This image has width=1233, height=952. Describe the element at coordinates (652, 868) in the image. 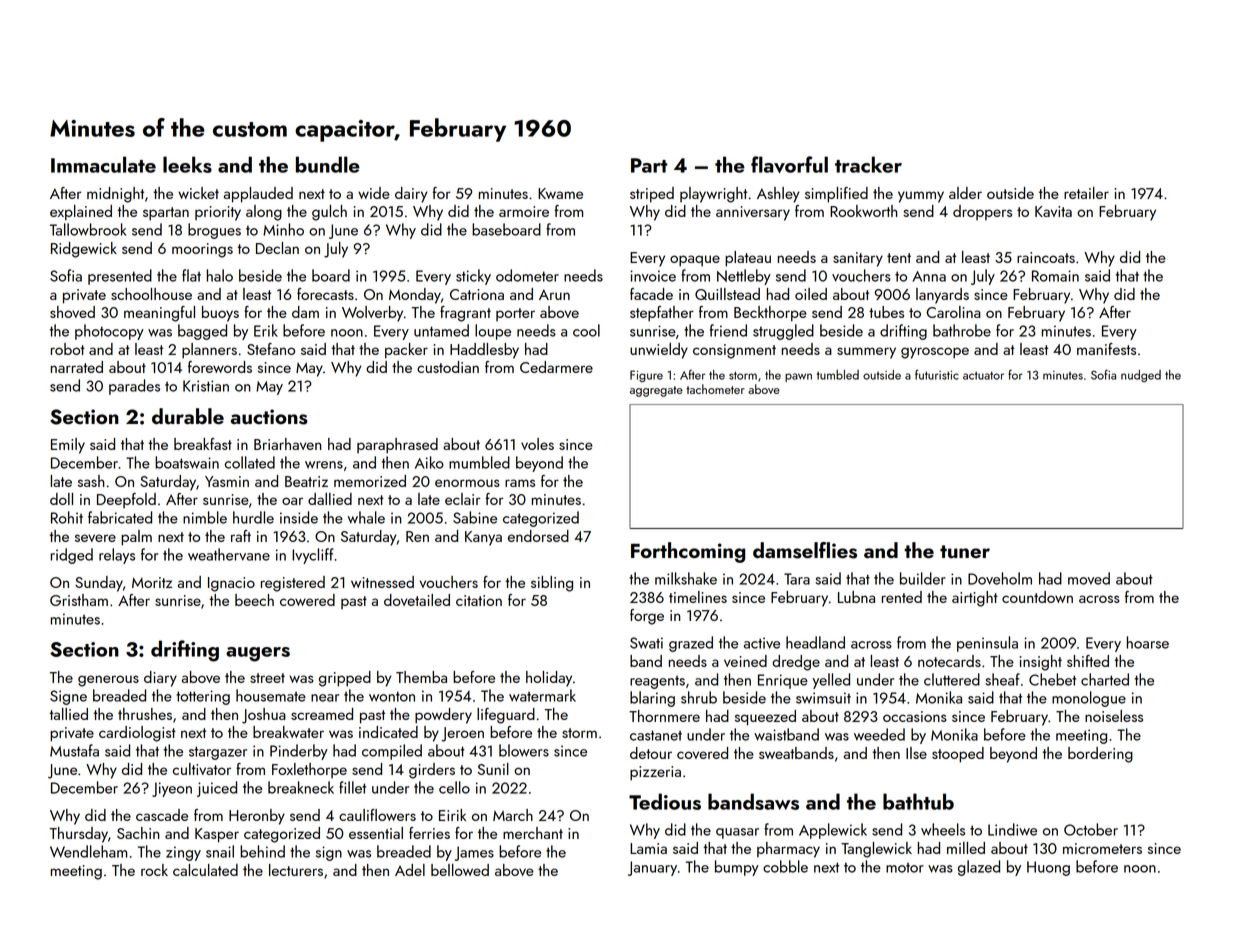

I see `January` at that location.
